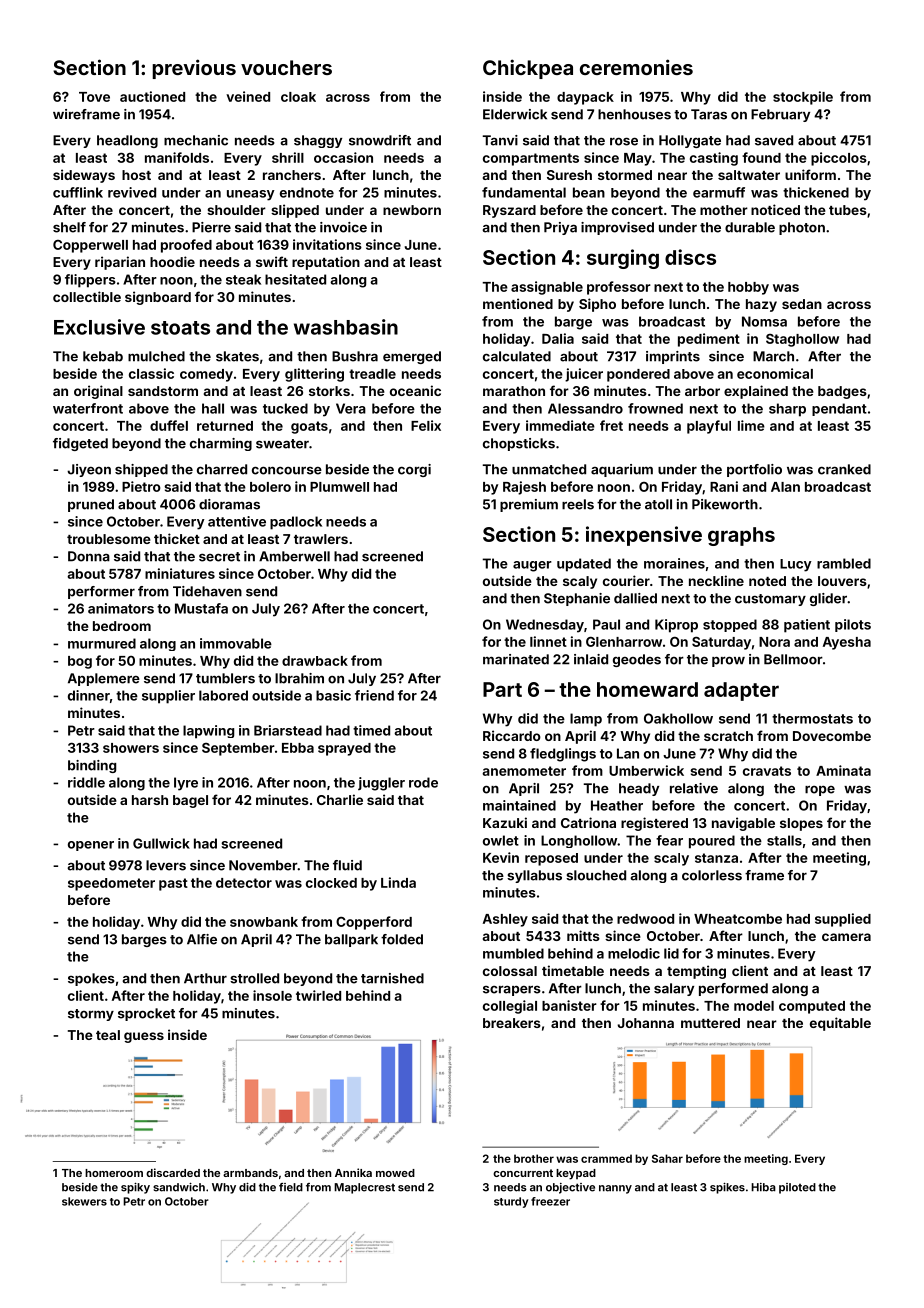 This page has width=924, height=1308. I want to click on Chickpea, so click(528, 69).
